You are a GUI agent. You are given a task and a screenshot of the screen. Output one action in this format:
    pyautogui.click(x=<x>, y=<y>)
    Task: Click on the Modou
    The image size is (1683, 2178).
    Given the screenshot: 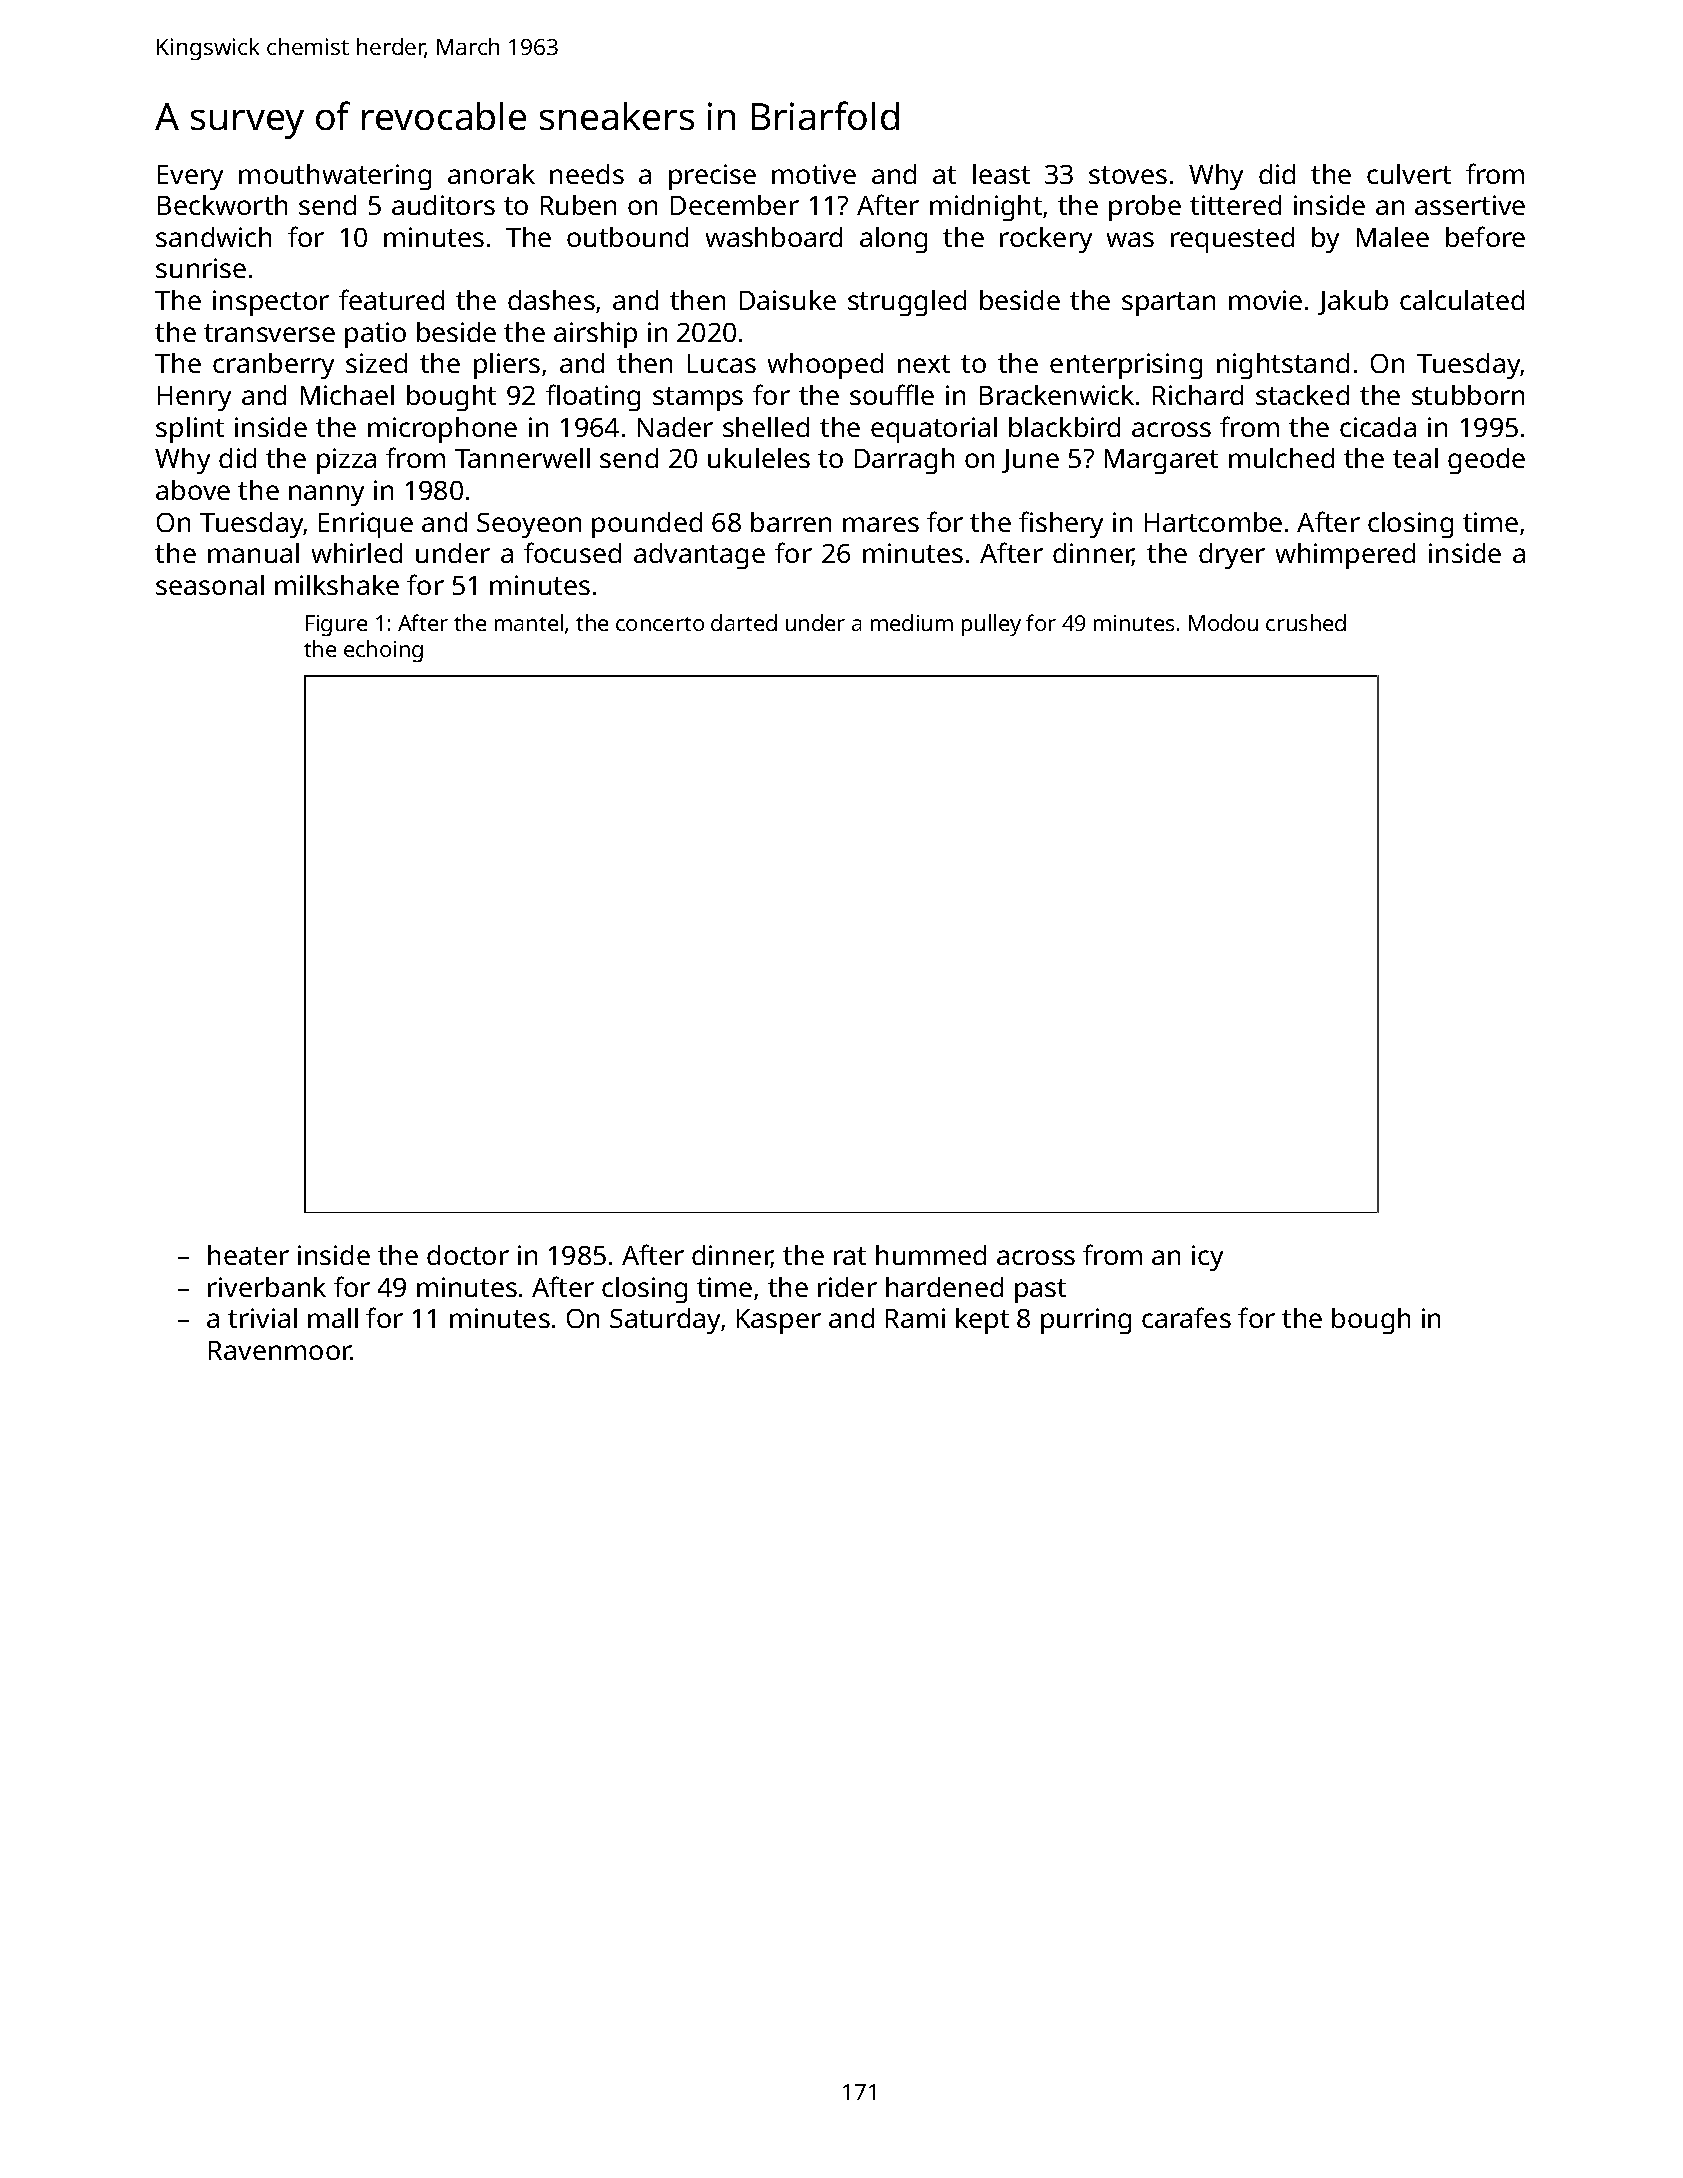 What is the action you would take?
    pyautogui.click(x=1223, y=622)
